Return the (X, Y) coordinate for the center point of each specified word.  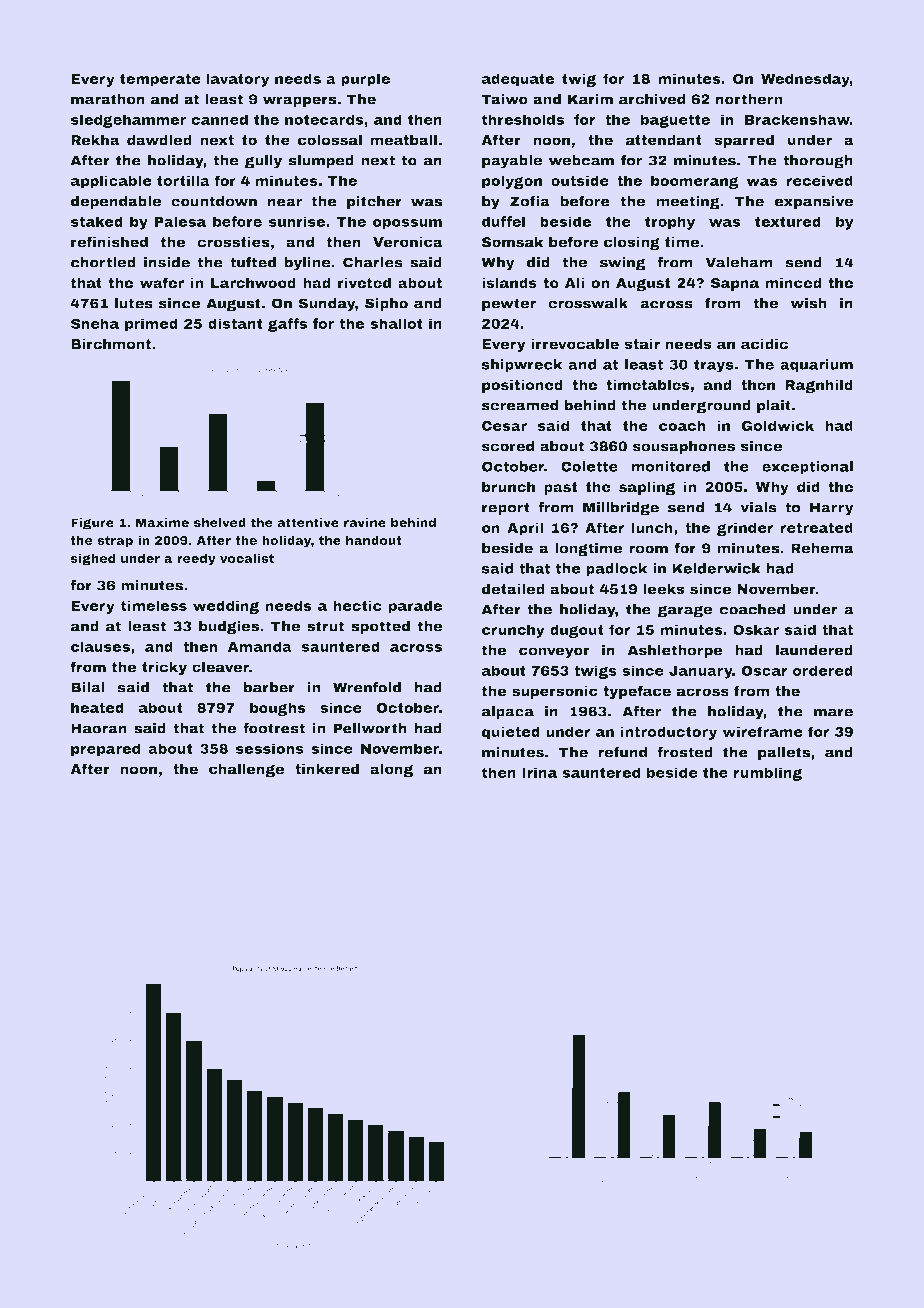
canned (219, 119)
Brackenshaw (797, 119)
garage (685, 611)
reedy (196, 559)
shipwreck (522, 366)
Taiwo (504, 99)
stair (642, 344)
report (506, 509)
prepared (106, 750)
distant (235, 323)
